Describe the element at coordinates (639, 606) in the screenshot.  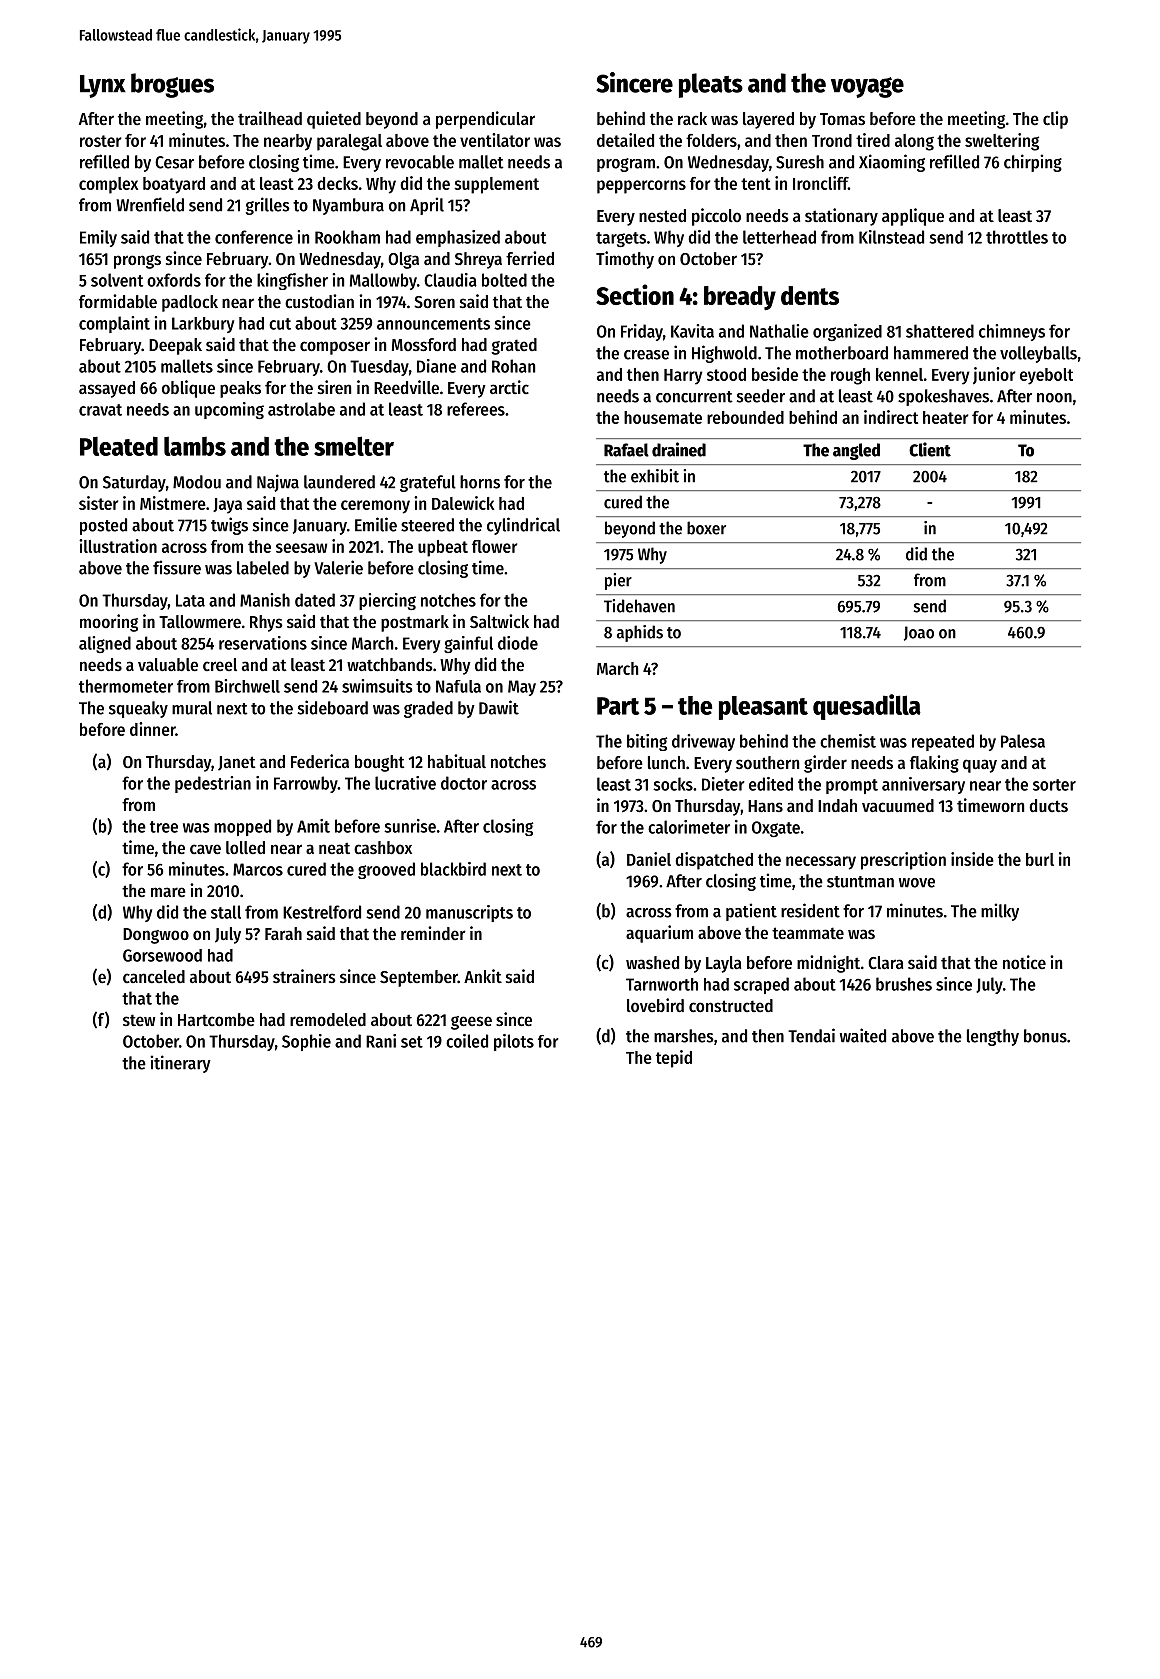
I see `Tidehaven` at that location.
